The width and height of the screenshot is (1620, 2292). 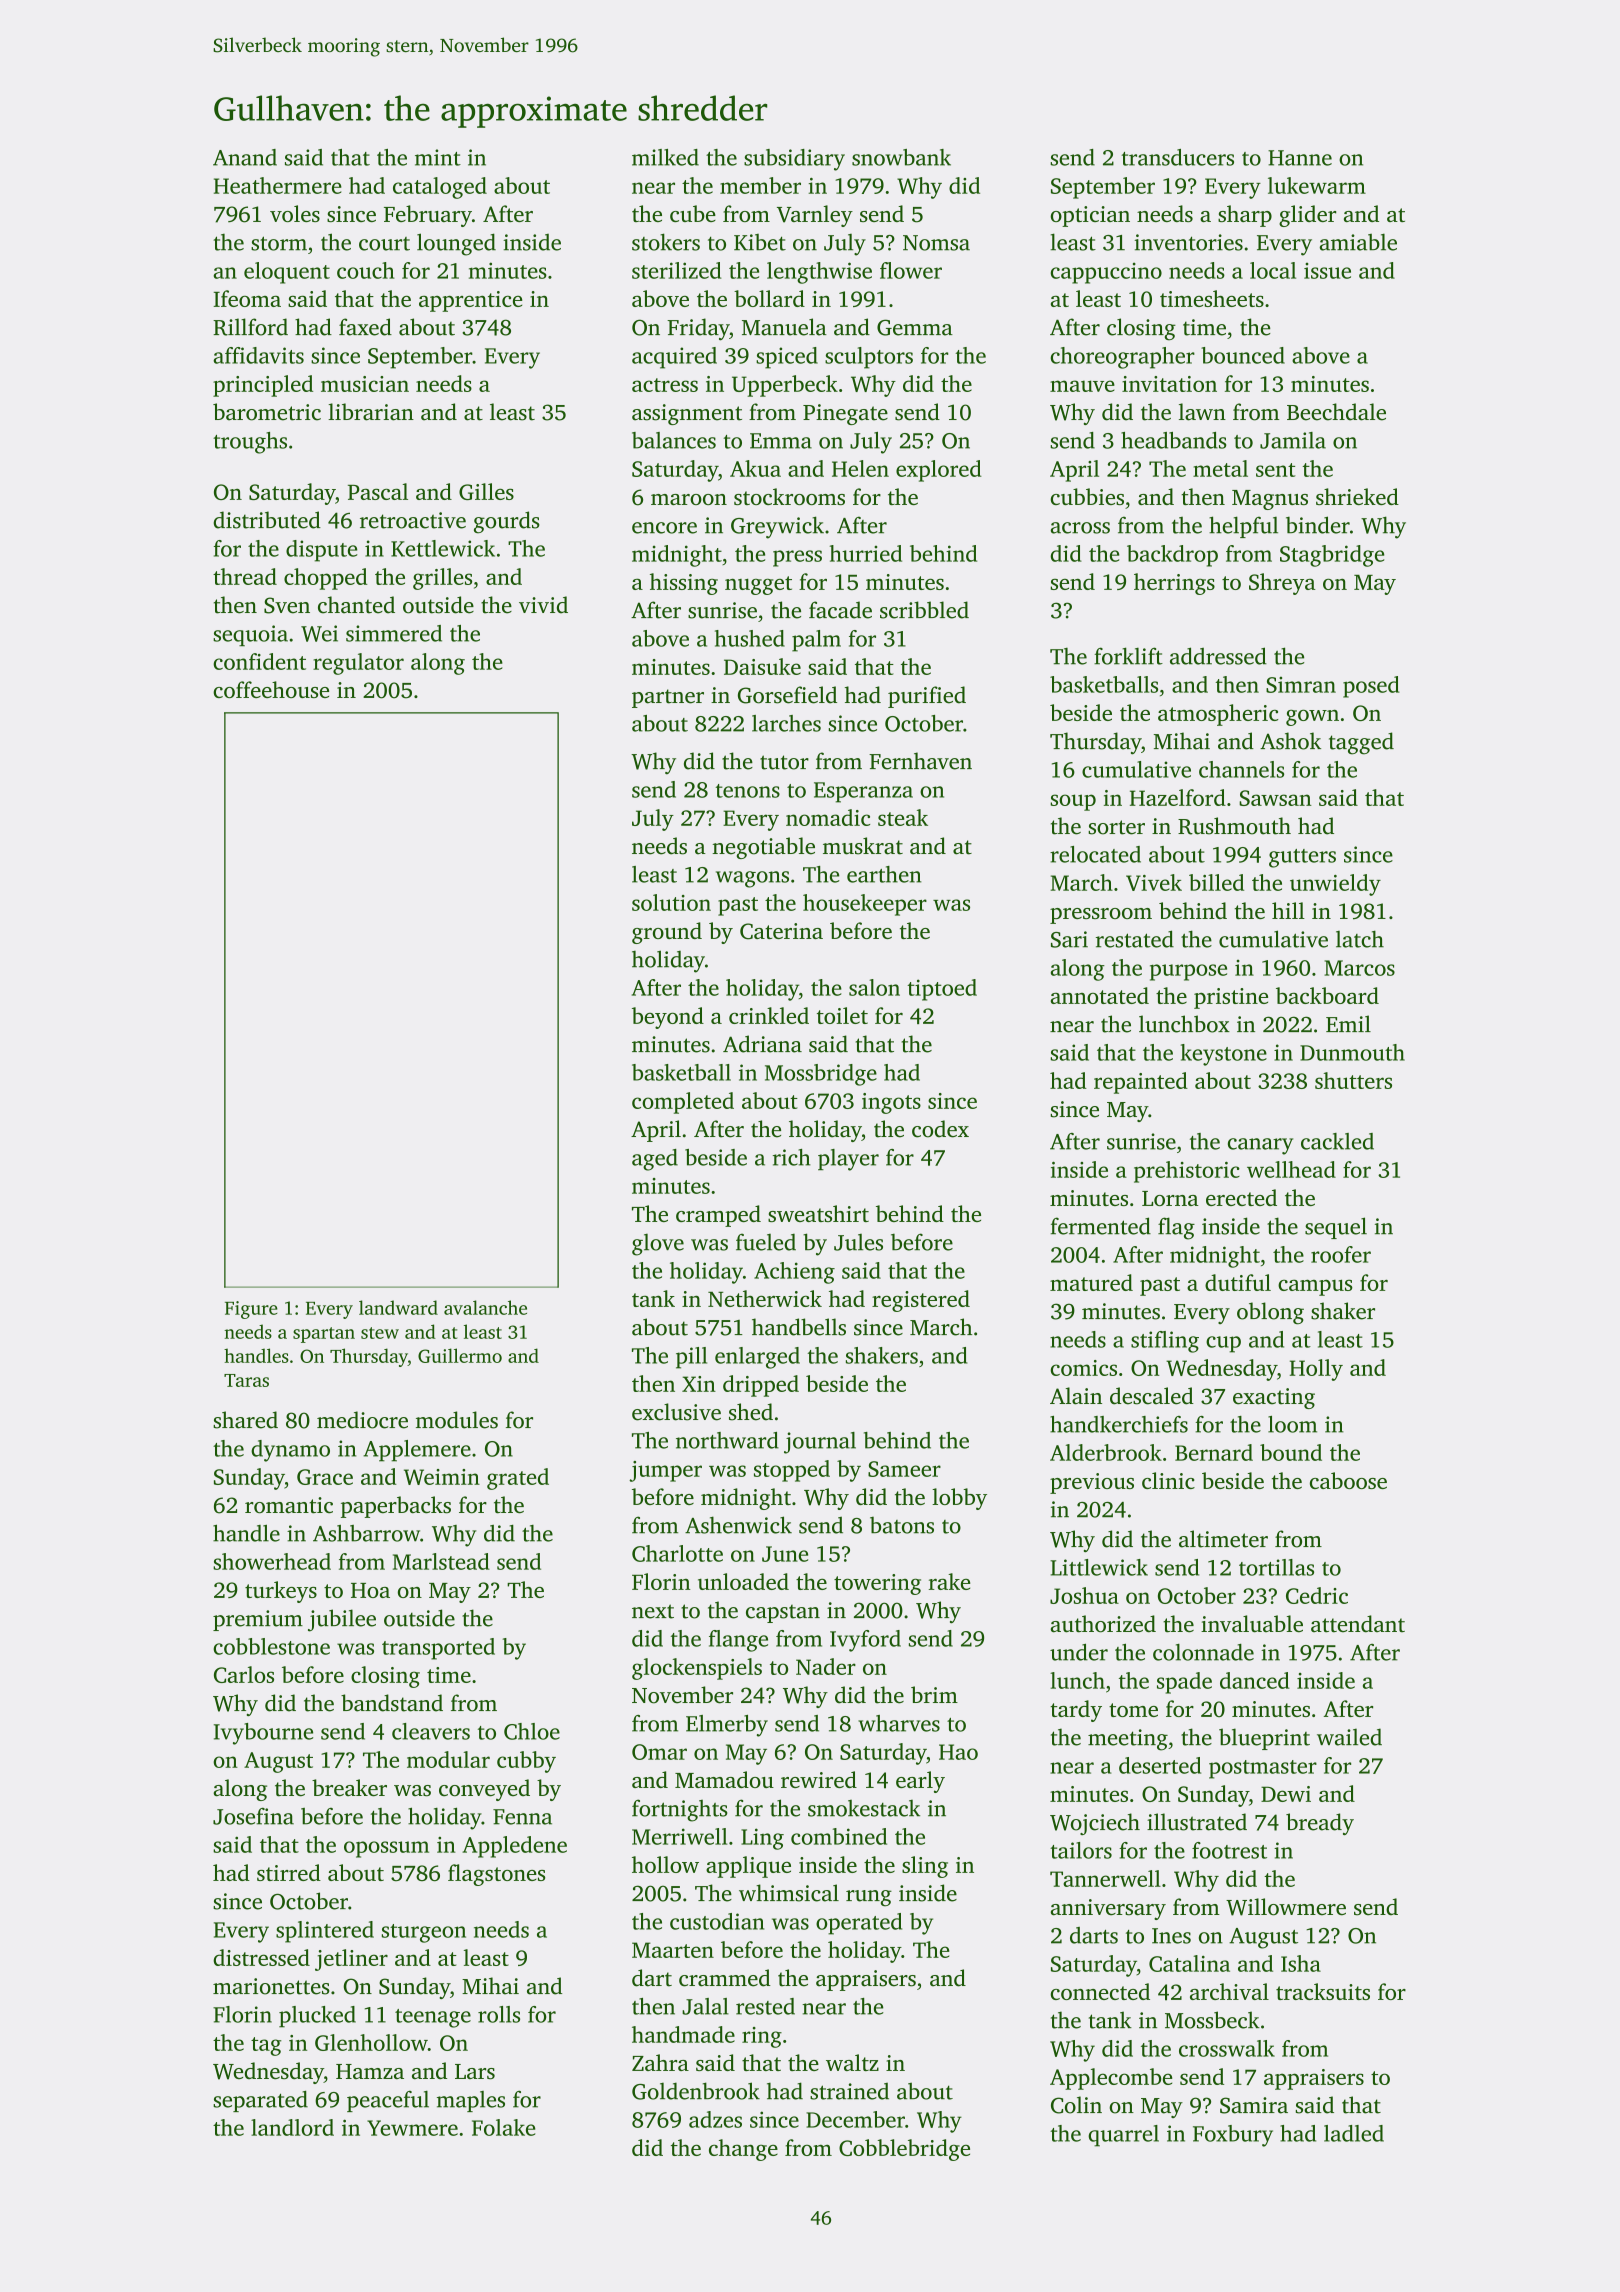 I want to click on Friday, so click(x=698, y=329).
